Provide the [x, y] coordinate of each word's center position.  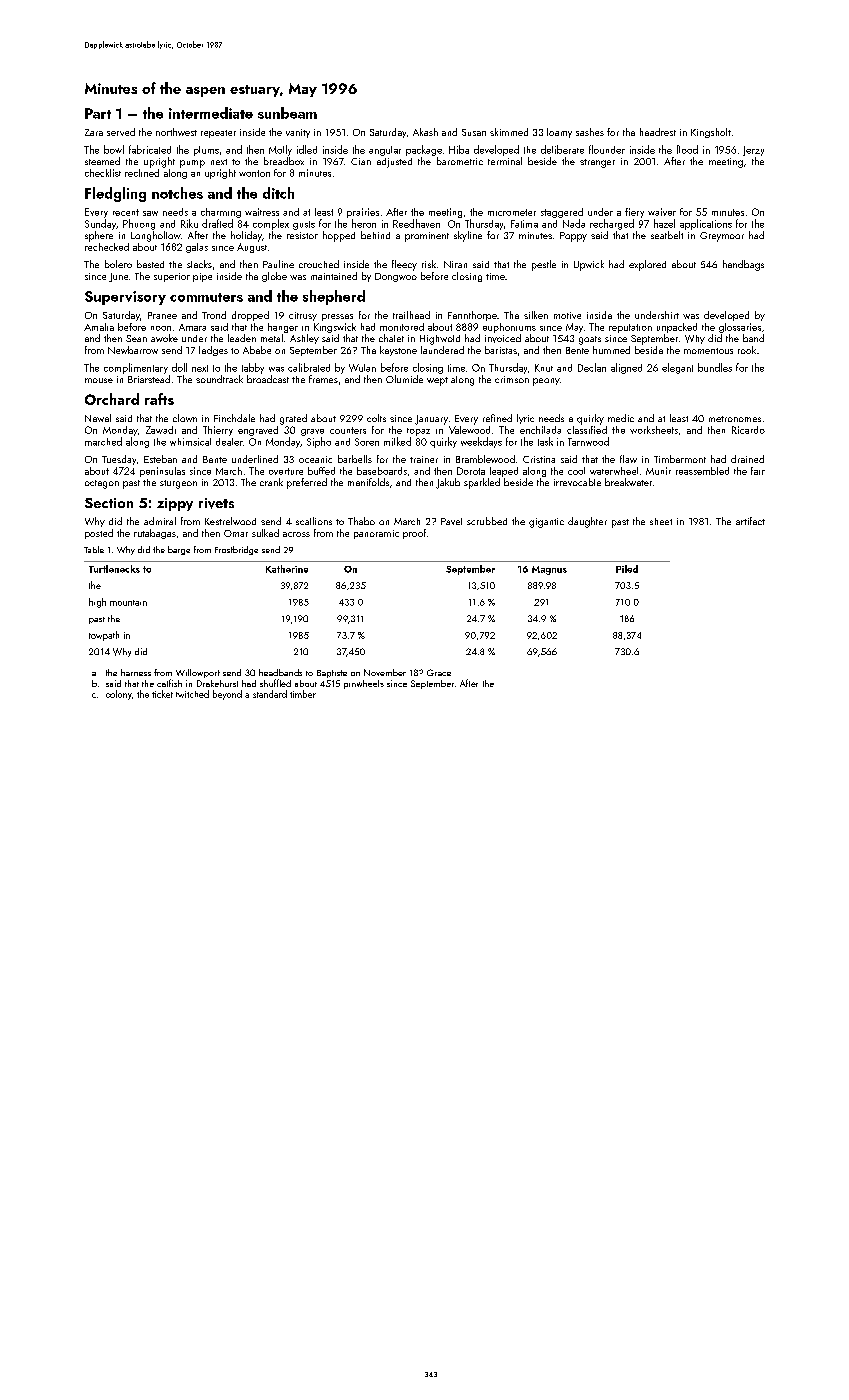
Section [109, 503]
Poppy [573, 237]
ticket [162, 694]
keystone [398, 351]
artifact [750, 521]
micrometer [512, 212]
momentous [708, 351]
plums [206, 151]
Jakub [448, 483]
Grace [439, 672]
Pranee [162, 315]
